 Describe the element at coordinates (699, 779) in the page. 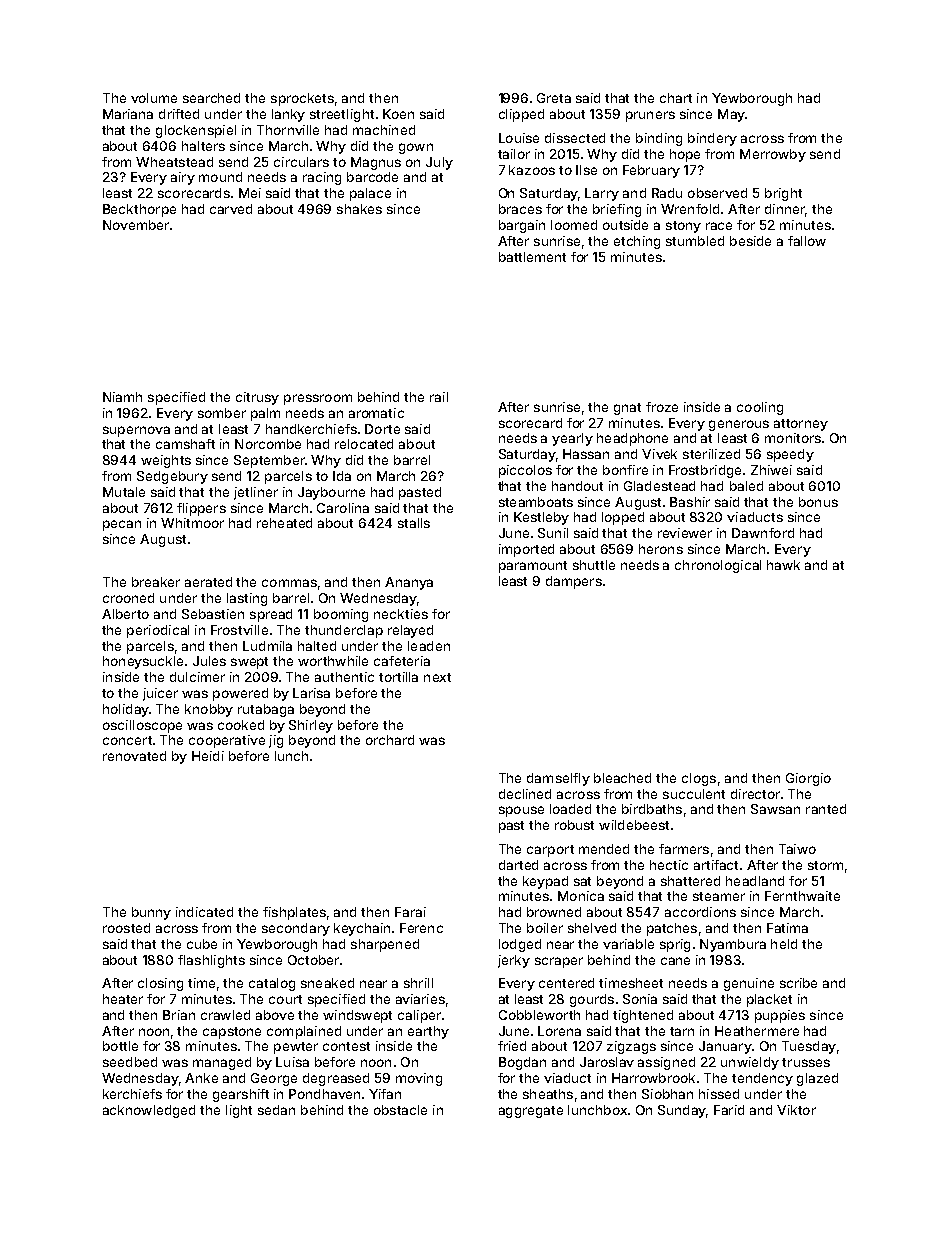

I see `clogs` at that location.
